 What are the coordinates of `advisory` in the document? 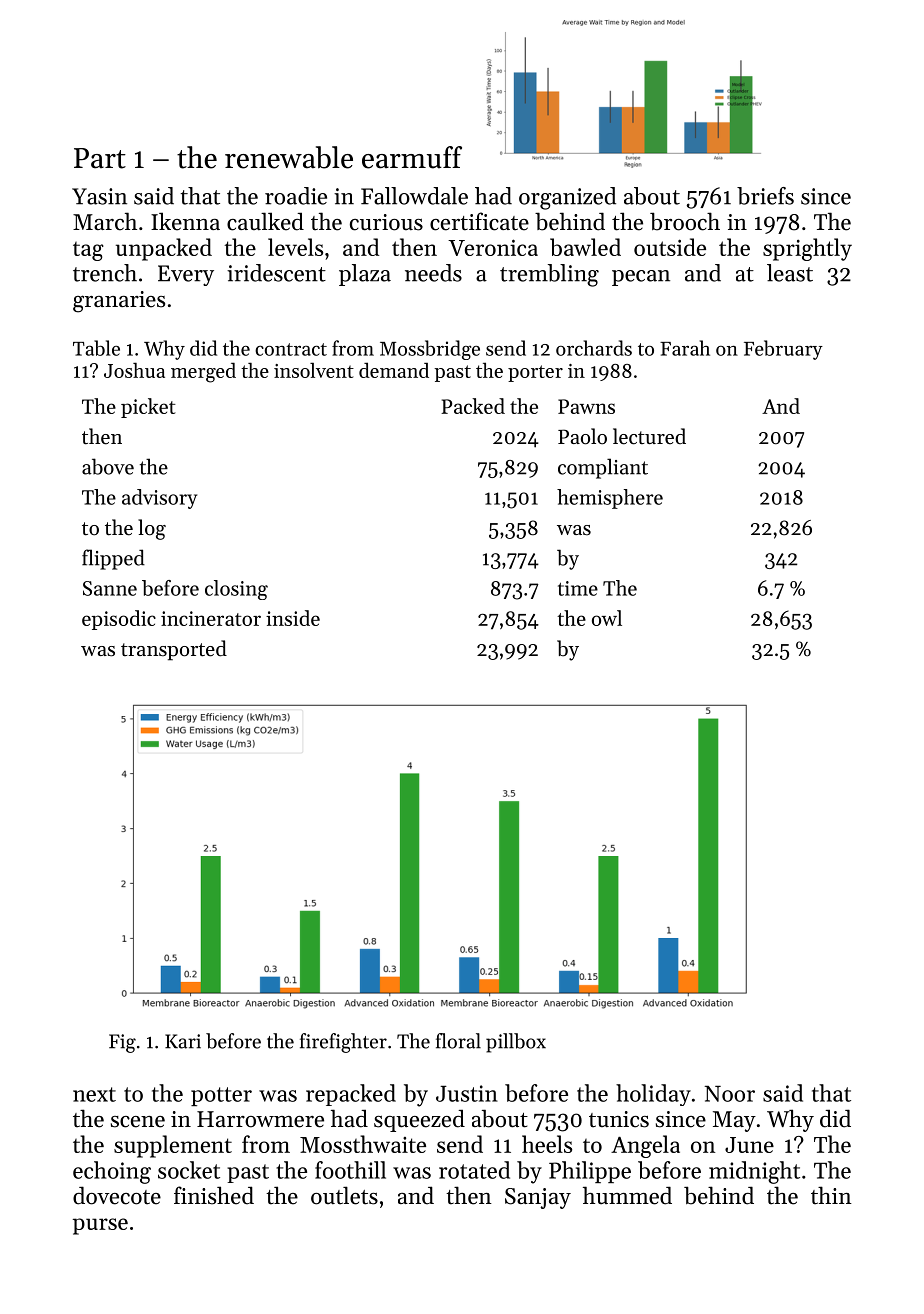 It's located at (159, 499).
